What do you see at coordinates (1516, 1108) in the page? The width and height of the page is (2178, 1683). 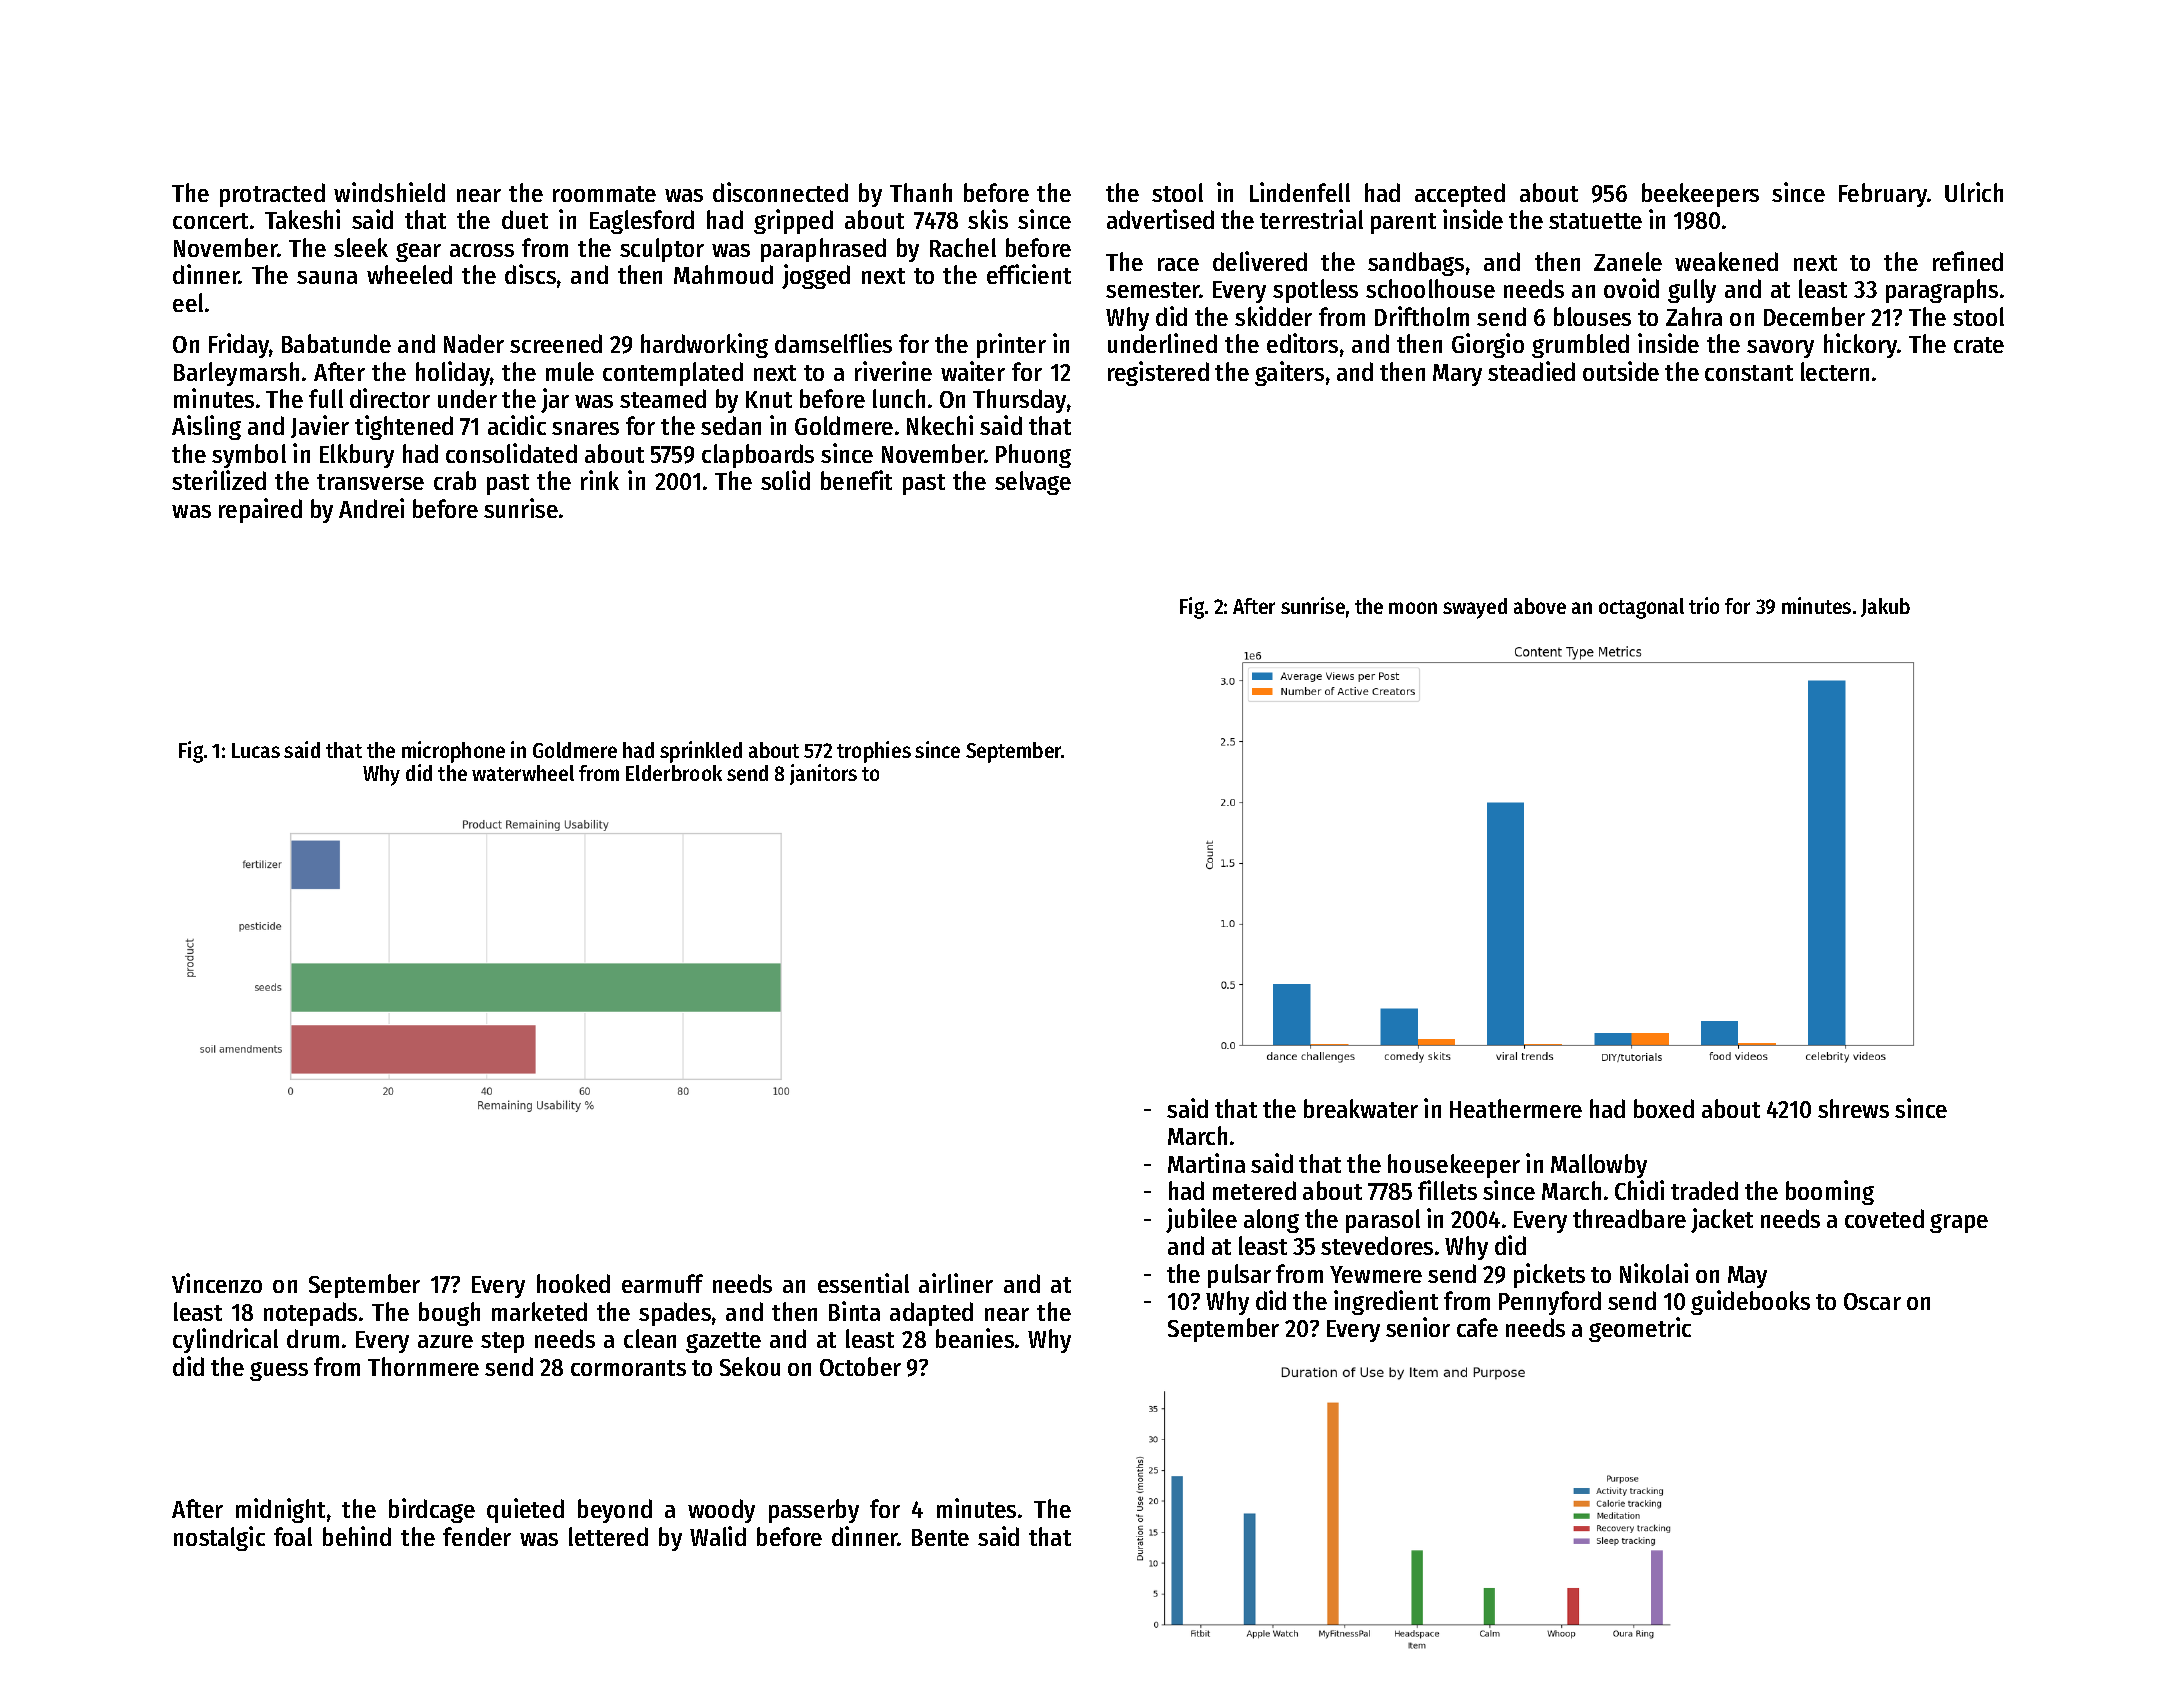 I see `Heathermere` at bounding box center [1516, 1108].
